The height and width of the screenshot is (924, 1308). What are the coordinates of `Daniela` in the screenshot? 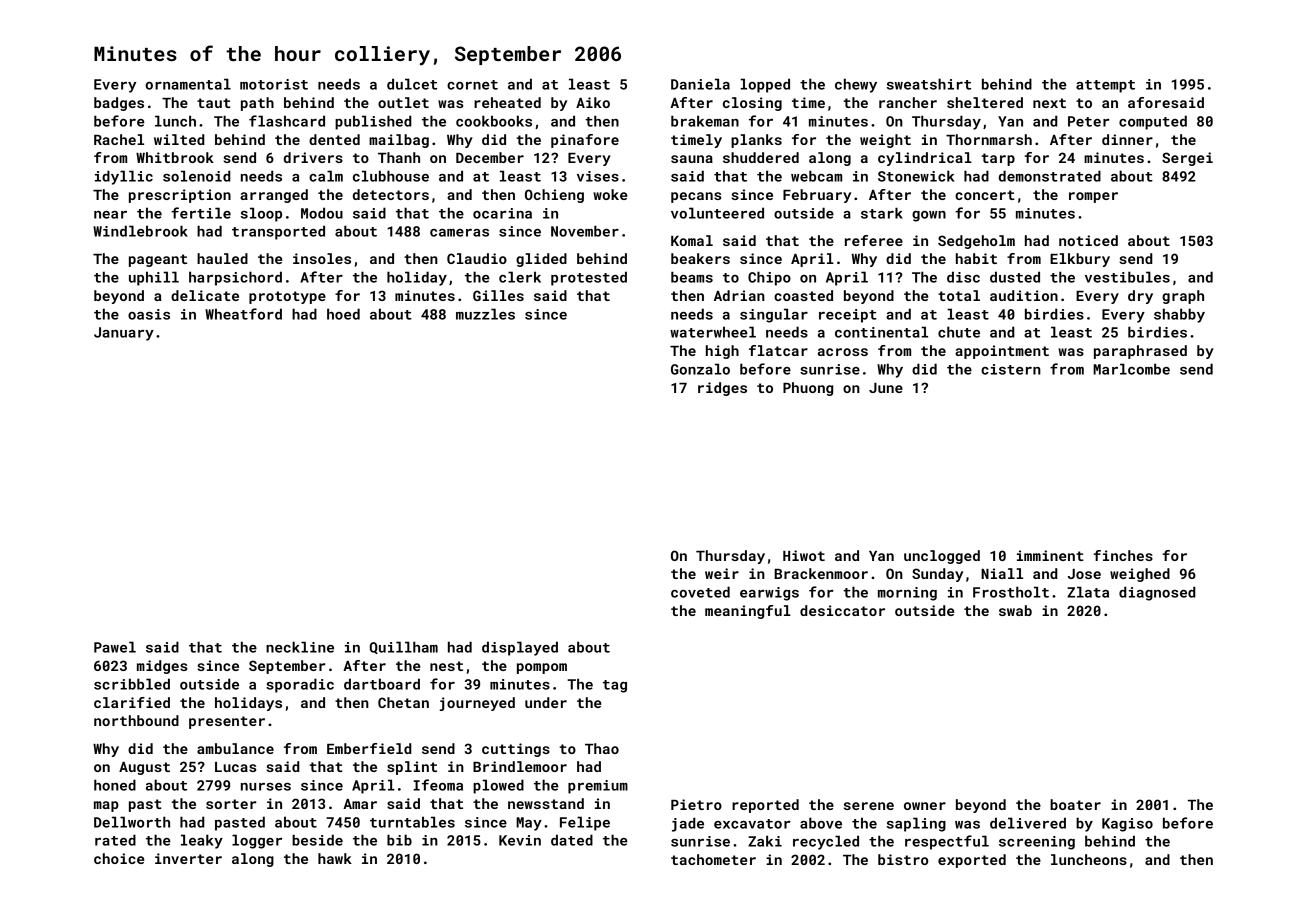 It's located at (700, 84).
